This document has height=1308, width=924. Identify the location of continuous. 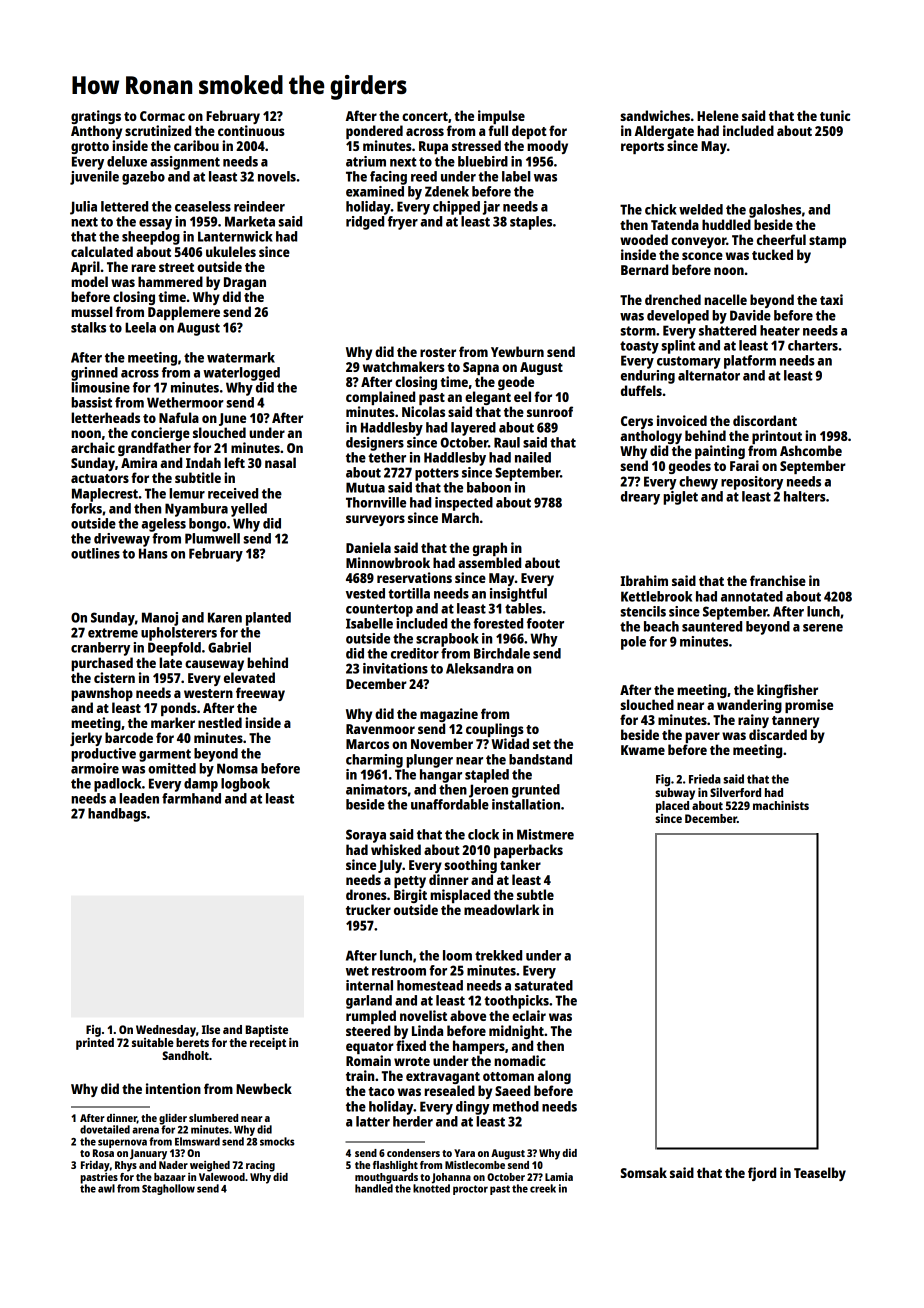
(251, 130).
